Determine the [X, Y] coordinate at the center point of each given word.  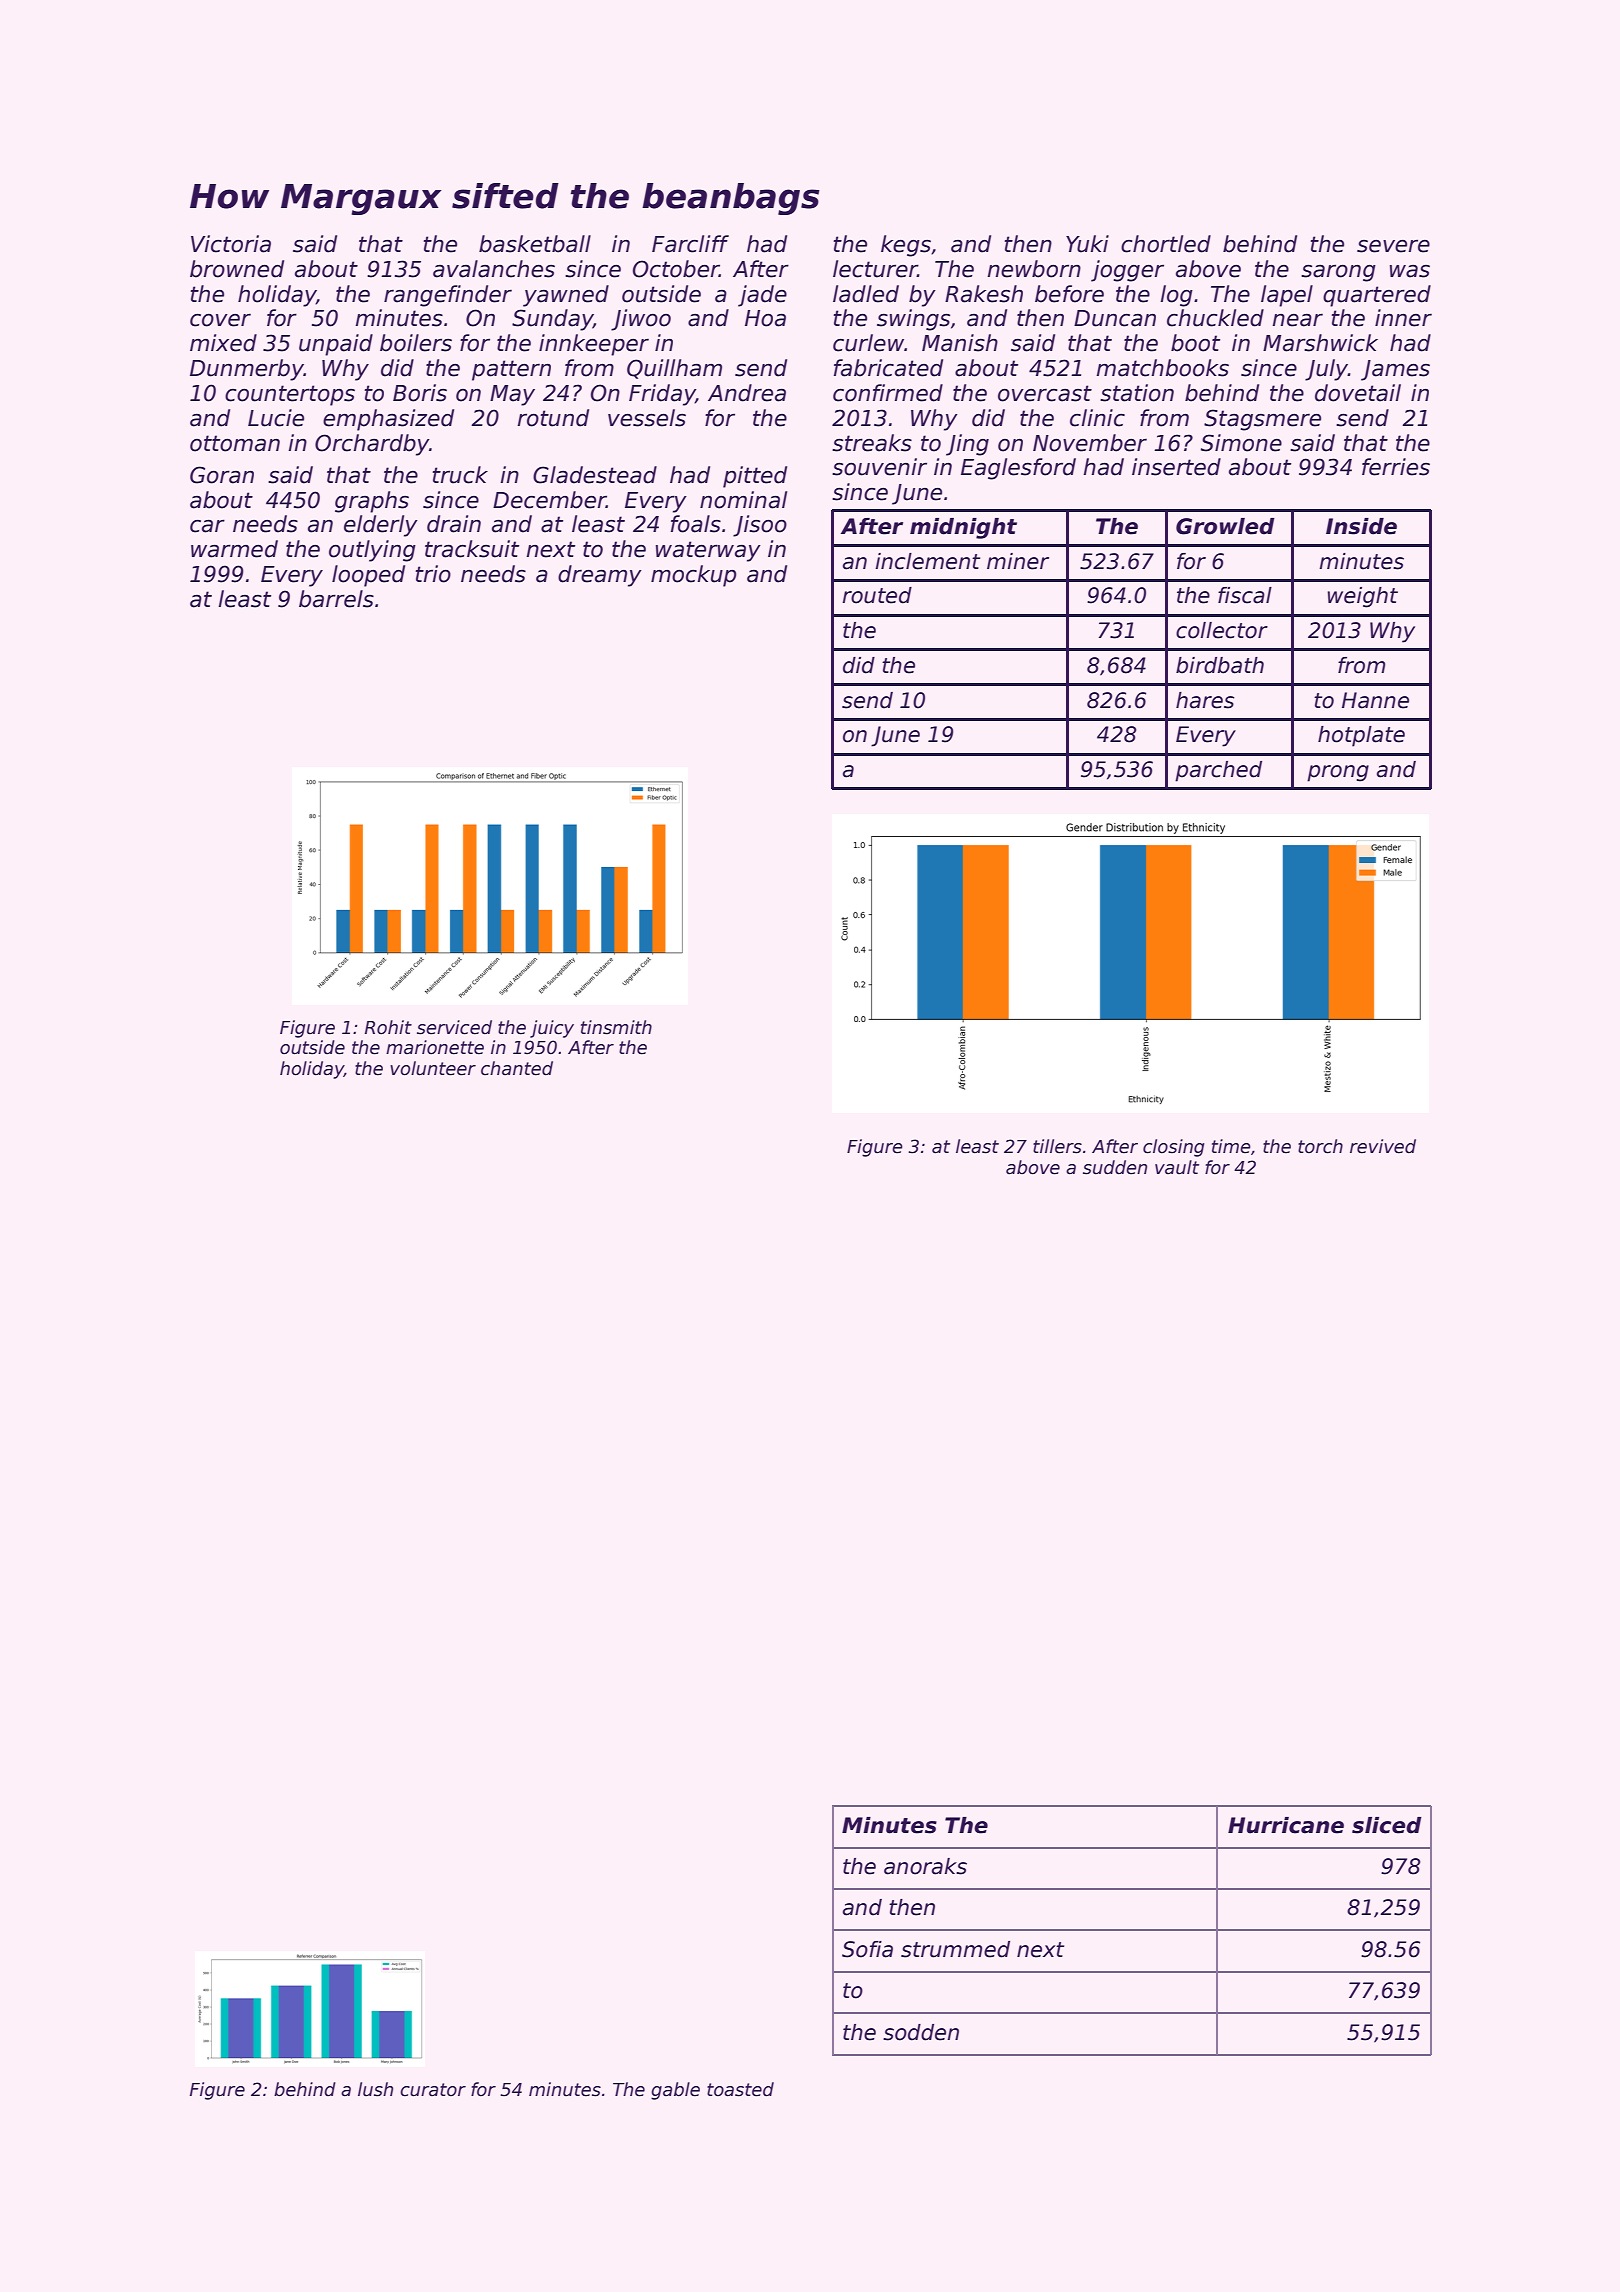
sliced [1387, 1825]
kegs [906, 246]
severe [1393, 246]
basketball [535, 244]
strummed [955, 1949]
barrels [336, 599]
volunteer [433, 1068]
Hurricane [1286, 1825]
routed [877, 595]
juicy [552, 1029]
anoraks [925, 1866]
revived [1383, 1146]
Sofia [867, 1949]
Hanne [1375, 700]
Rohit [388, 1027]
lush [375, 2089]
